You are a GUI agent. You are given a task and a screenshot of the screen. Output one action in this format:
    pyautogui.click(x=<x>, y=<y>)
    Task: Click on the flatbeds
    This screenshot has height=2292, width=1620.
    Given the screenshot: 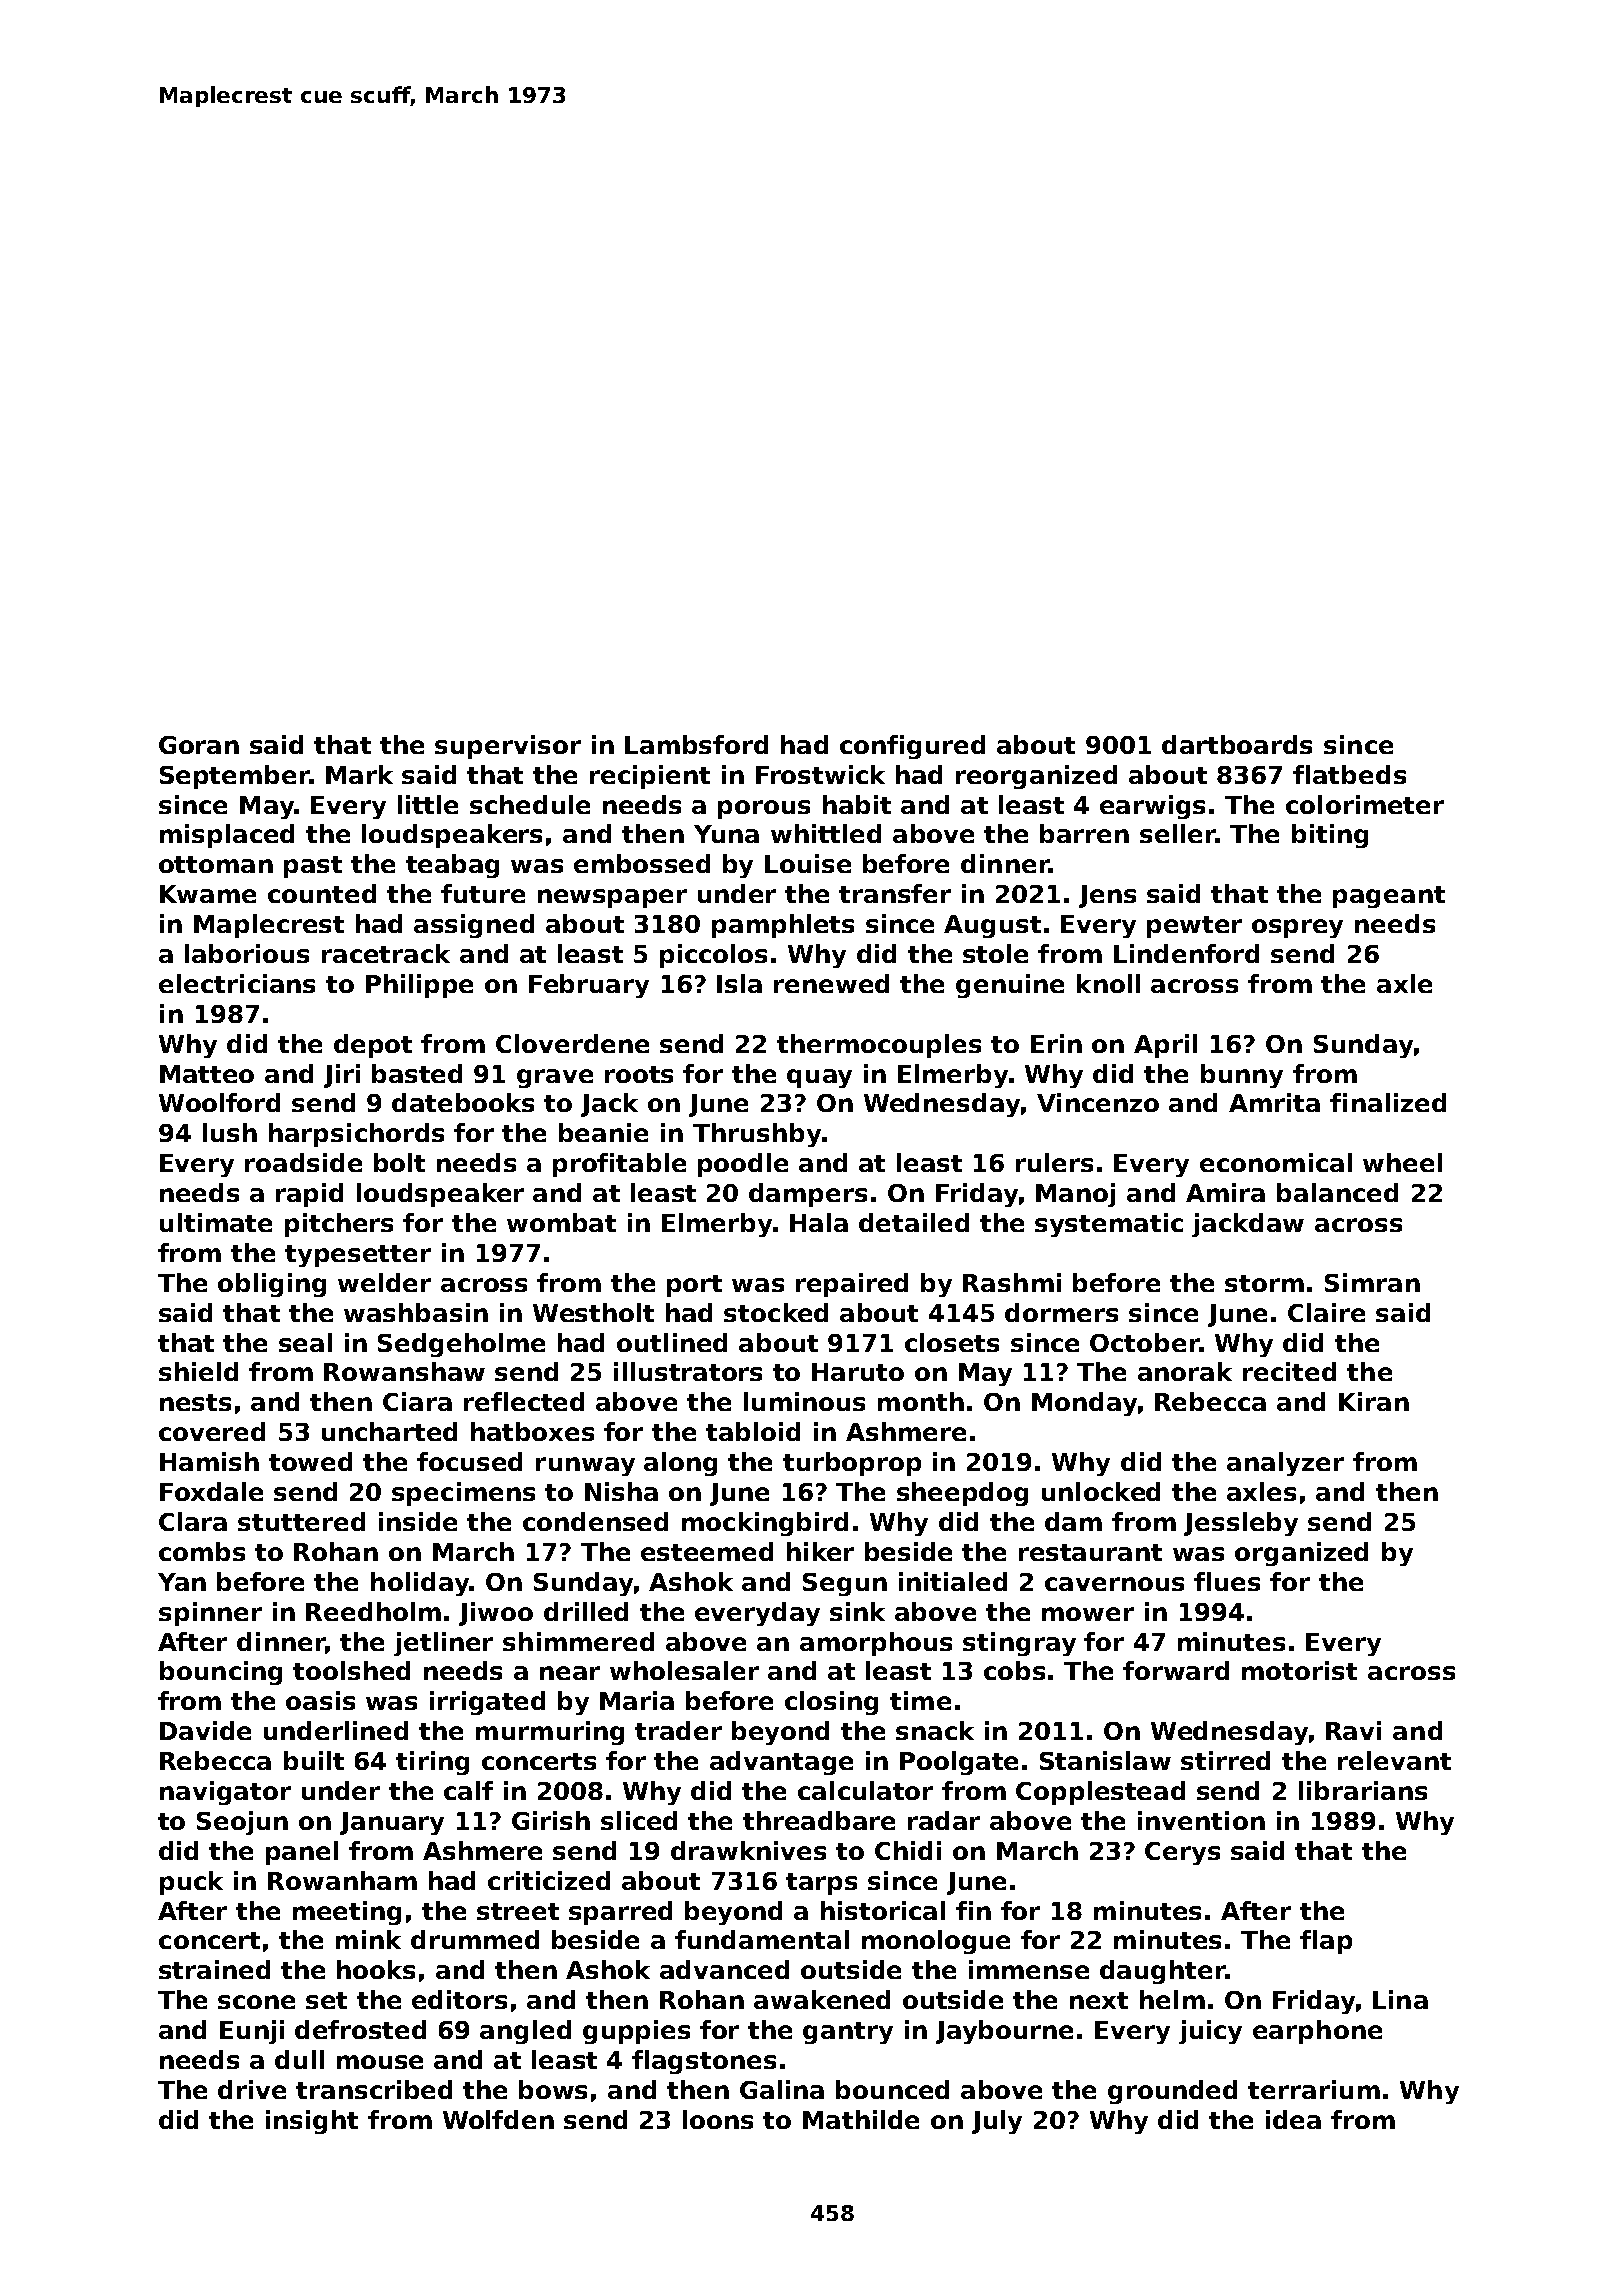 What is the action you would take?
    pyautogui.click(x=1349, y=774)
